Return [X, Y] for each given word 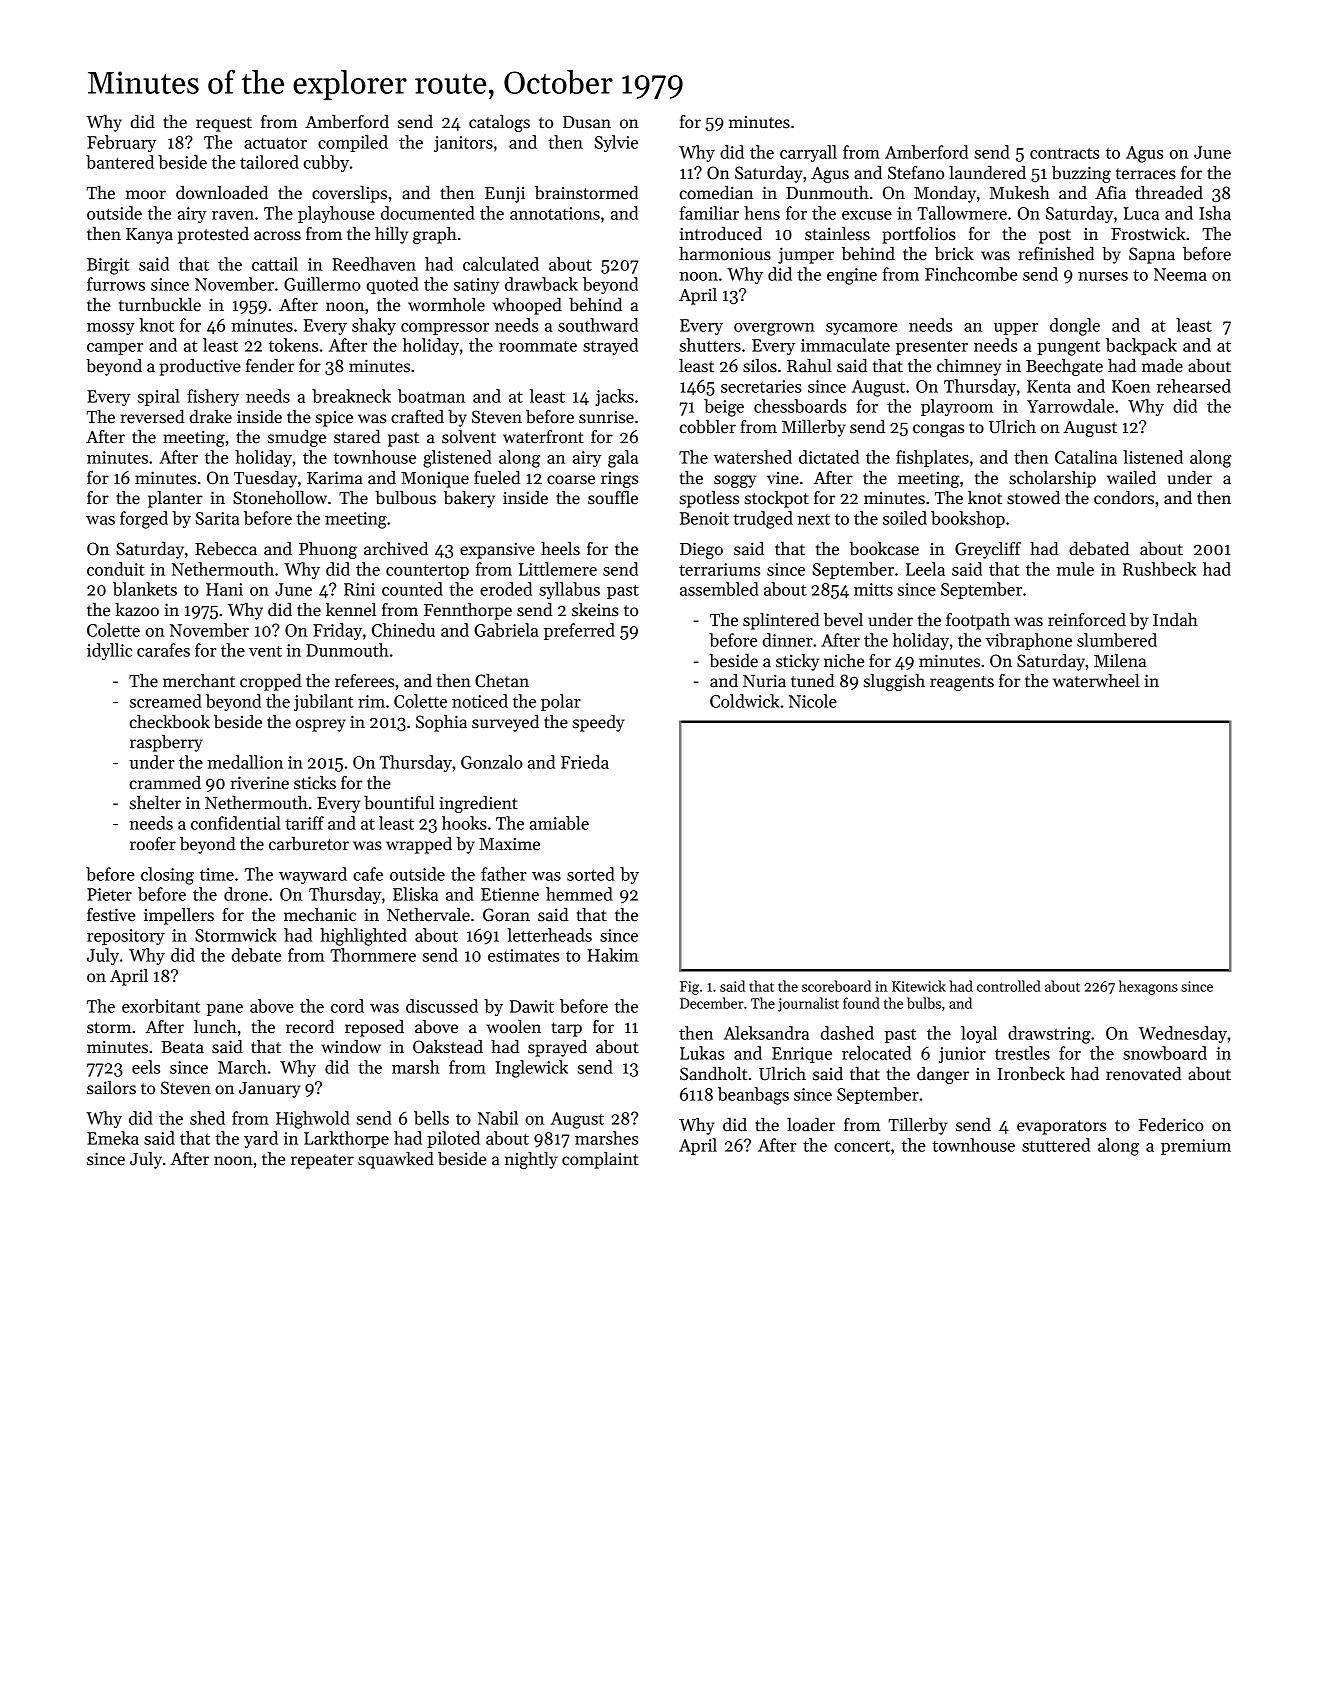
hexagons [1148, 987]
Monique [435, 480]
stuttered [1056, 1145]
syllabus [569, 590]
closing [167, 876]
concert [862, 1146]
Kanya [149, 236]
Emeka [113, 1138]
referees [364, 681]
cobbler [707, 427]
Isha [1215, 213]
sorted [591, 874]
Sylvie [616, 143]
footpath [978, 621]
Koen [1131, 386]
